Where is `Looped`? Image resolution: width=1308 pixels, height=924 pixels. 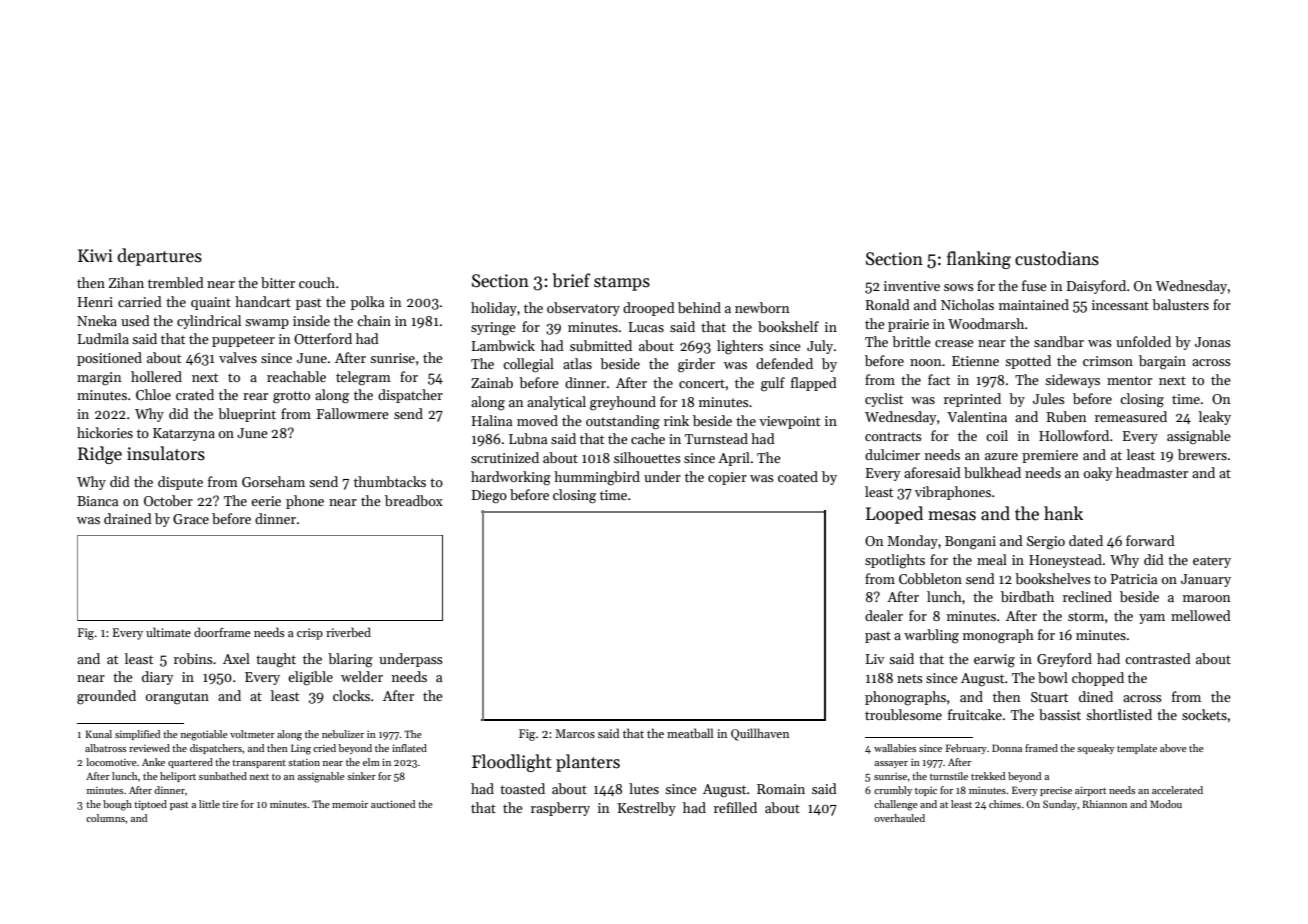
Looped is located at coordinates (894, 515).
